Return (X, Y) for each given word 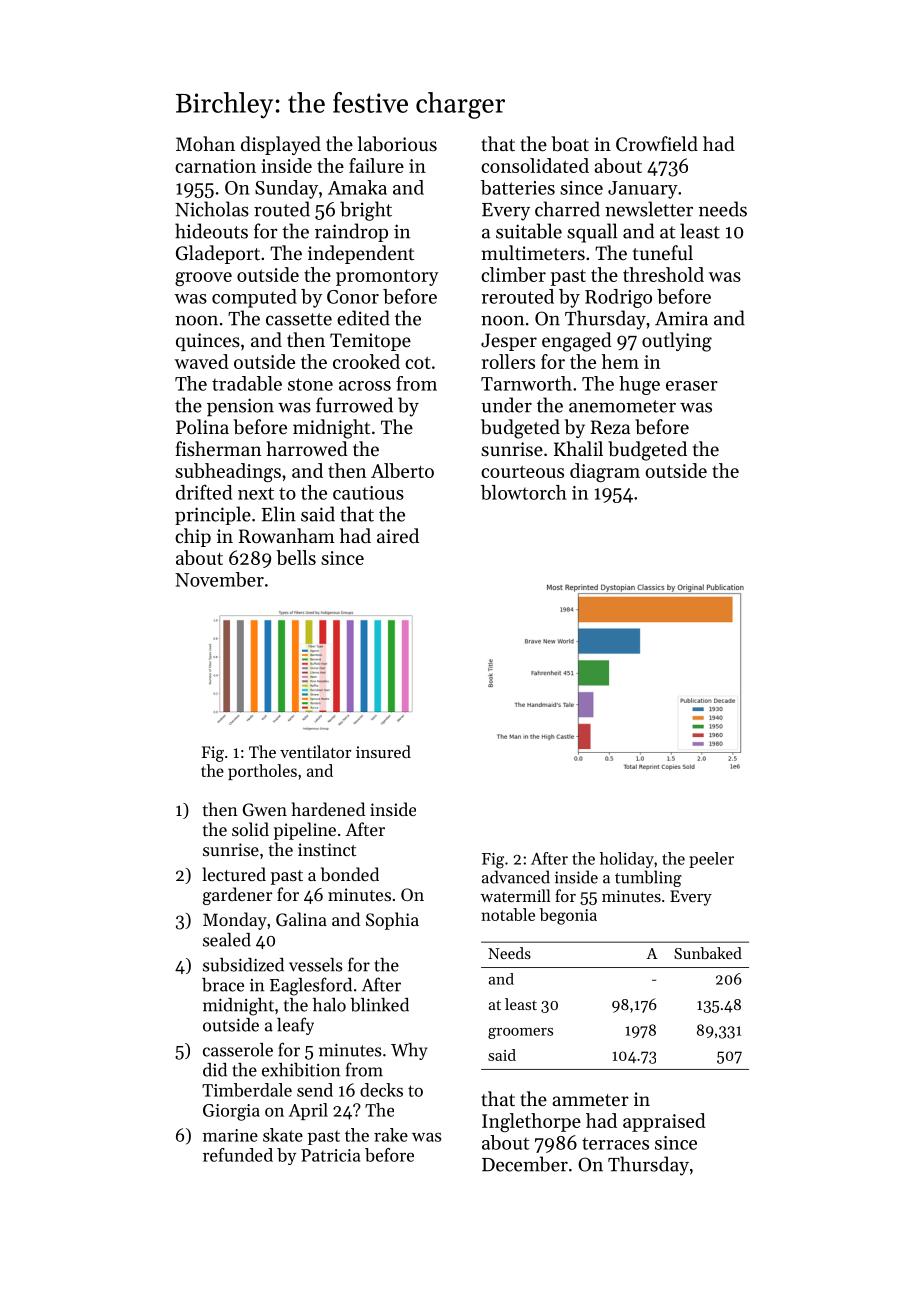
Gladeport (218, 254)
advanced (516, 877)
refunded (238, 1155)
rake (391, 1135)
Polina (202, 426)
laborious (397, 144)
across (365, 386)
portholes (262, 772)
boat (570, 144)
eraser (692, 386)
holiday (627, 860)
